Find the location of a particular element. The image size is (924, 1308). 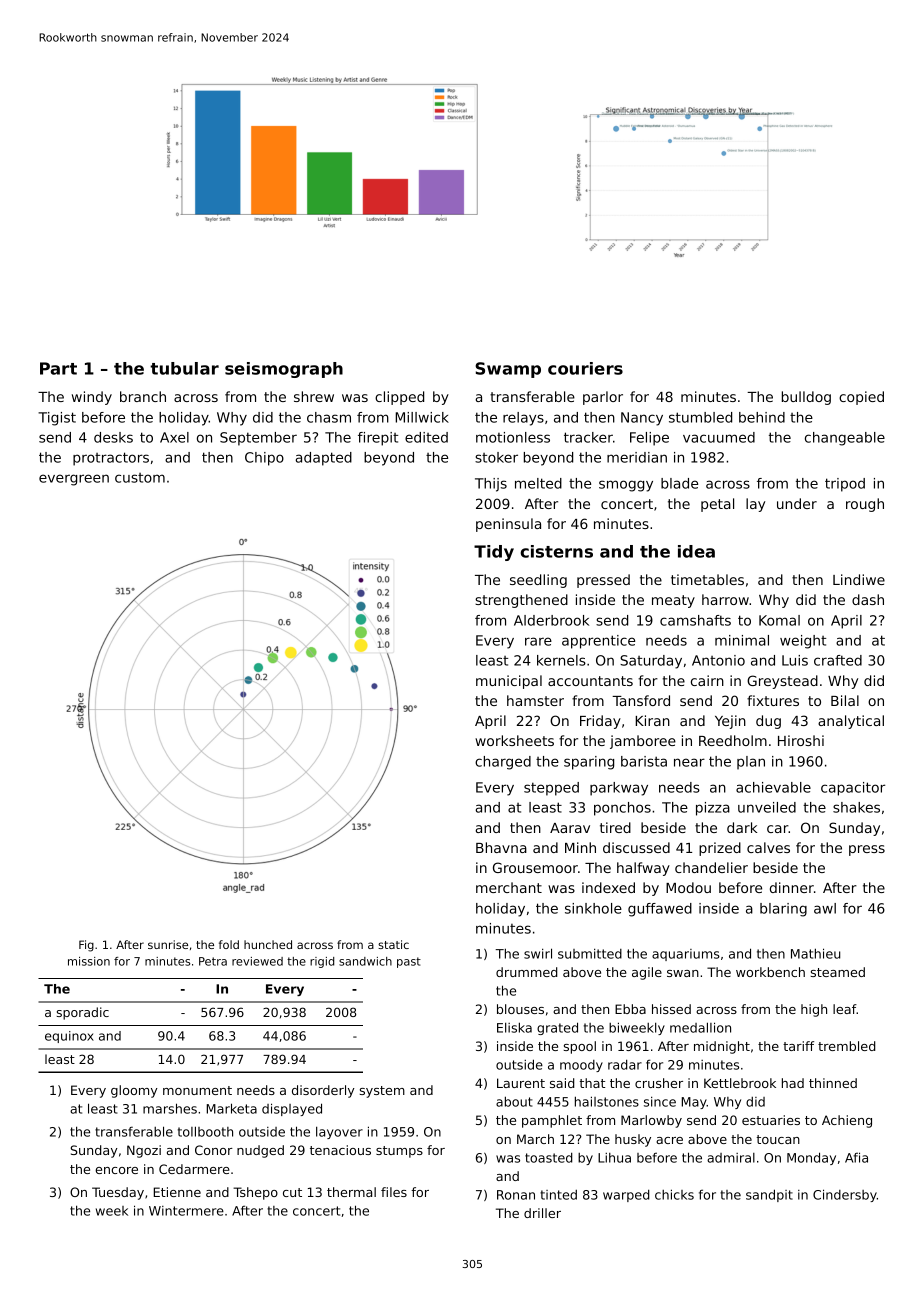

mission is located at coordinates (89, 961).
